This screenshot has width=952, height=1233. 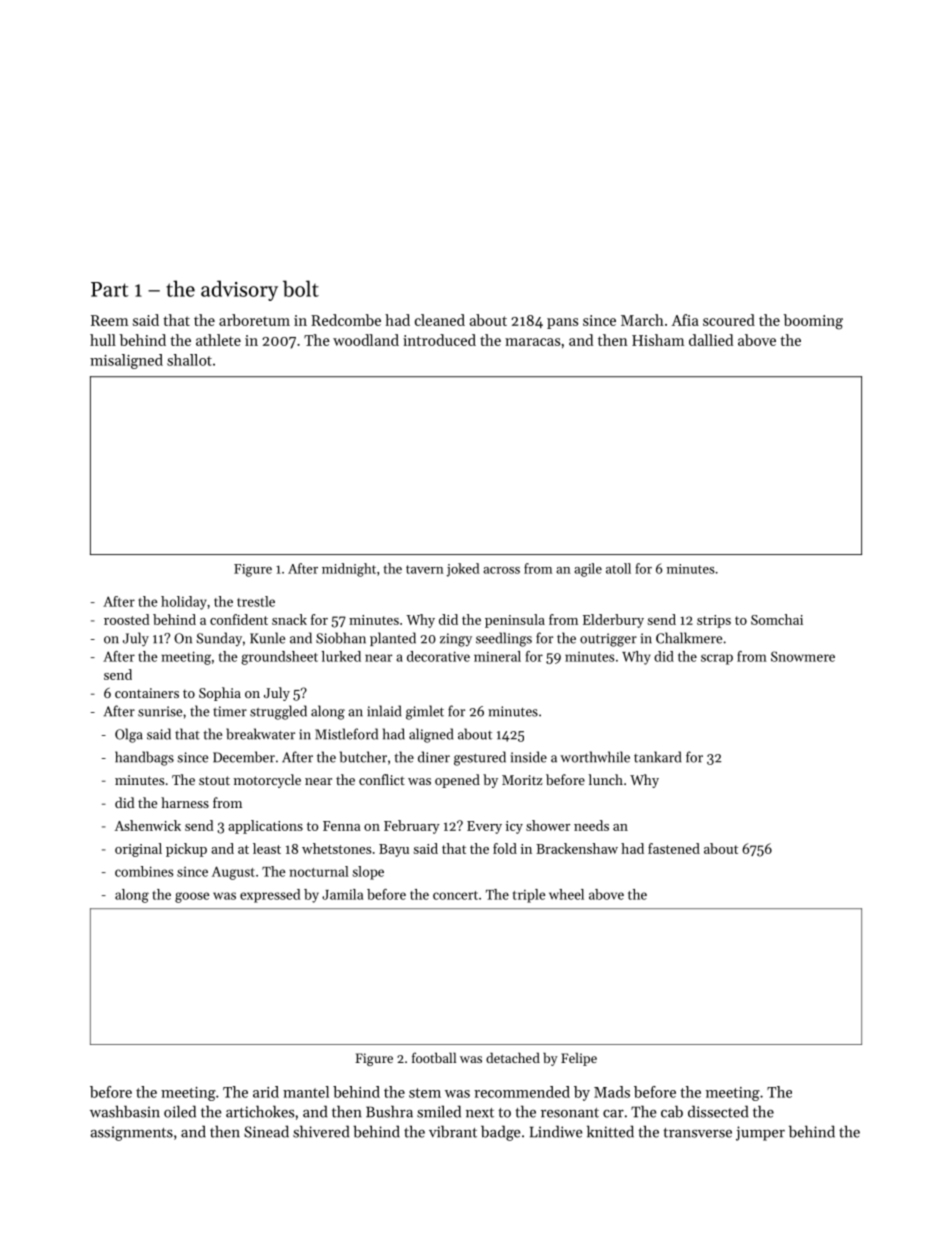 I want to click on Sinead, so click(x=266, y=1131).
